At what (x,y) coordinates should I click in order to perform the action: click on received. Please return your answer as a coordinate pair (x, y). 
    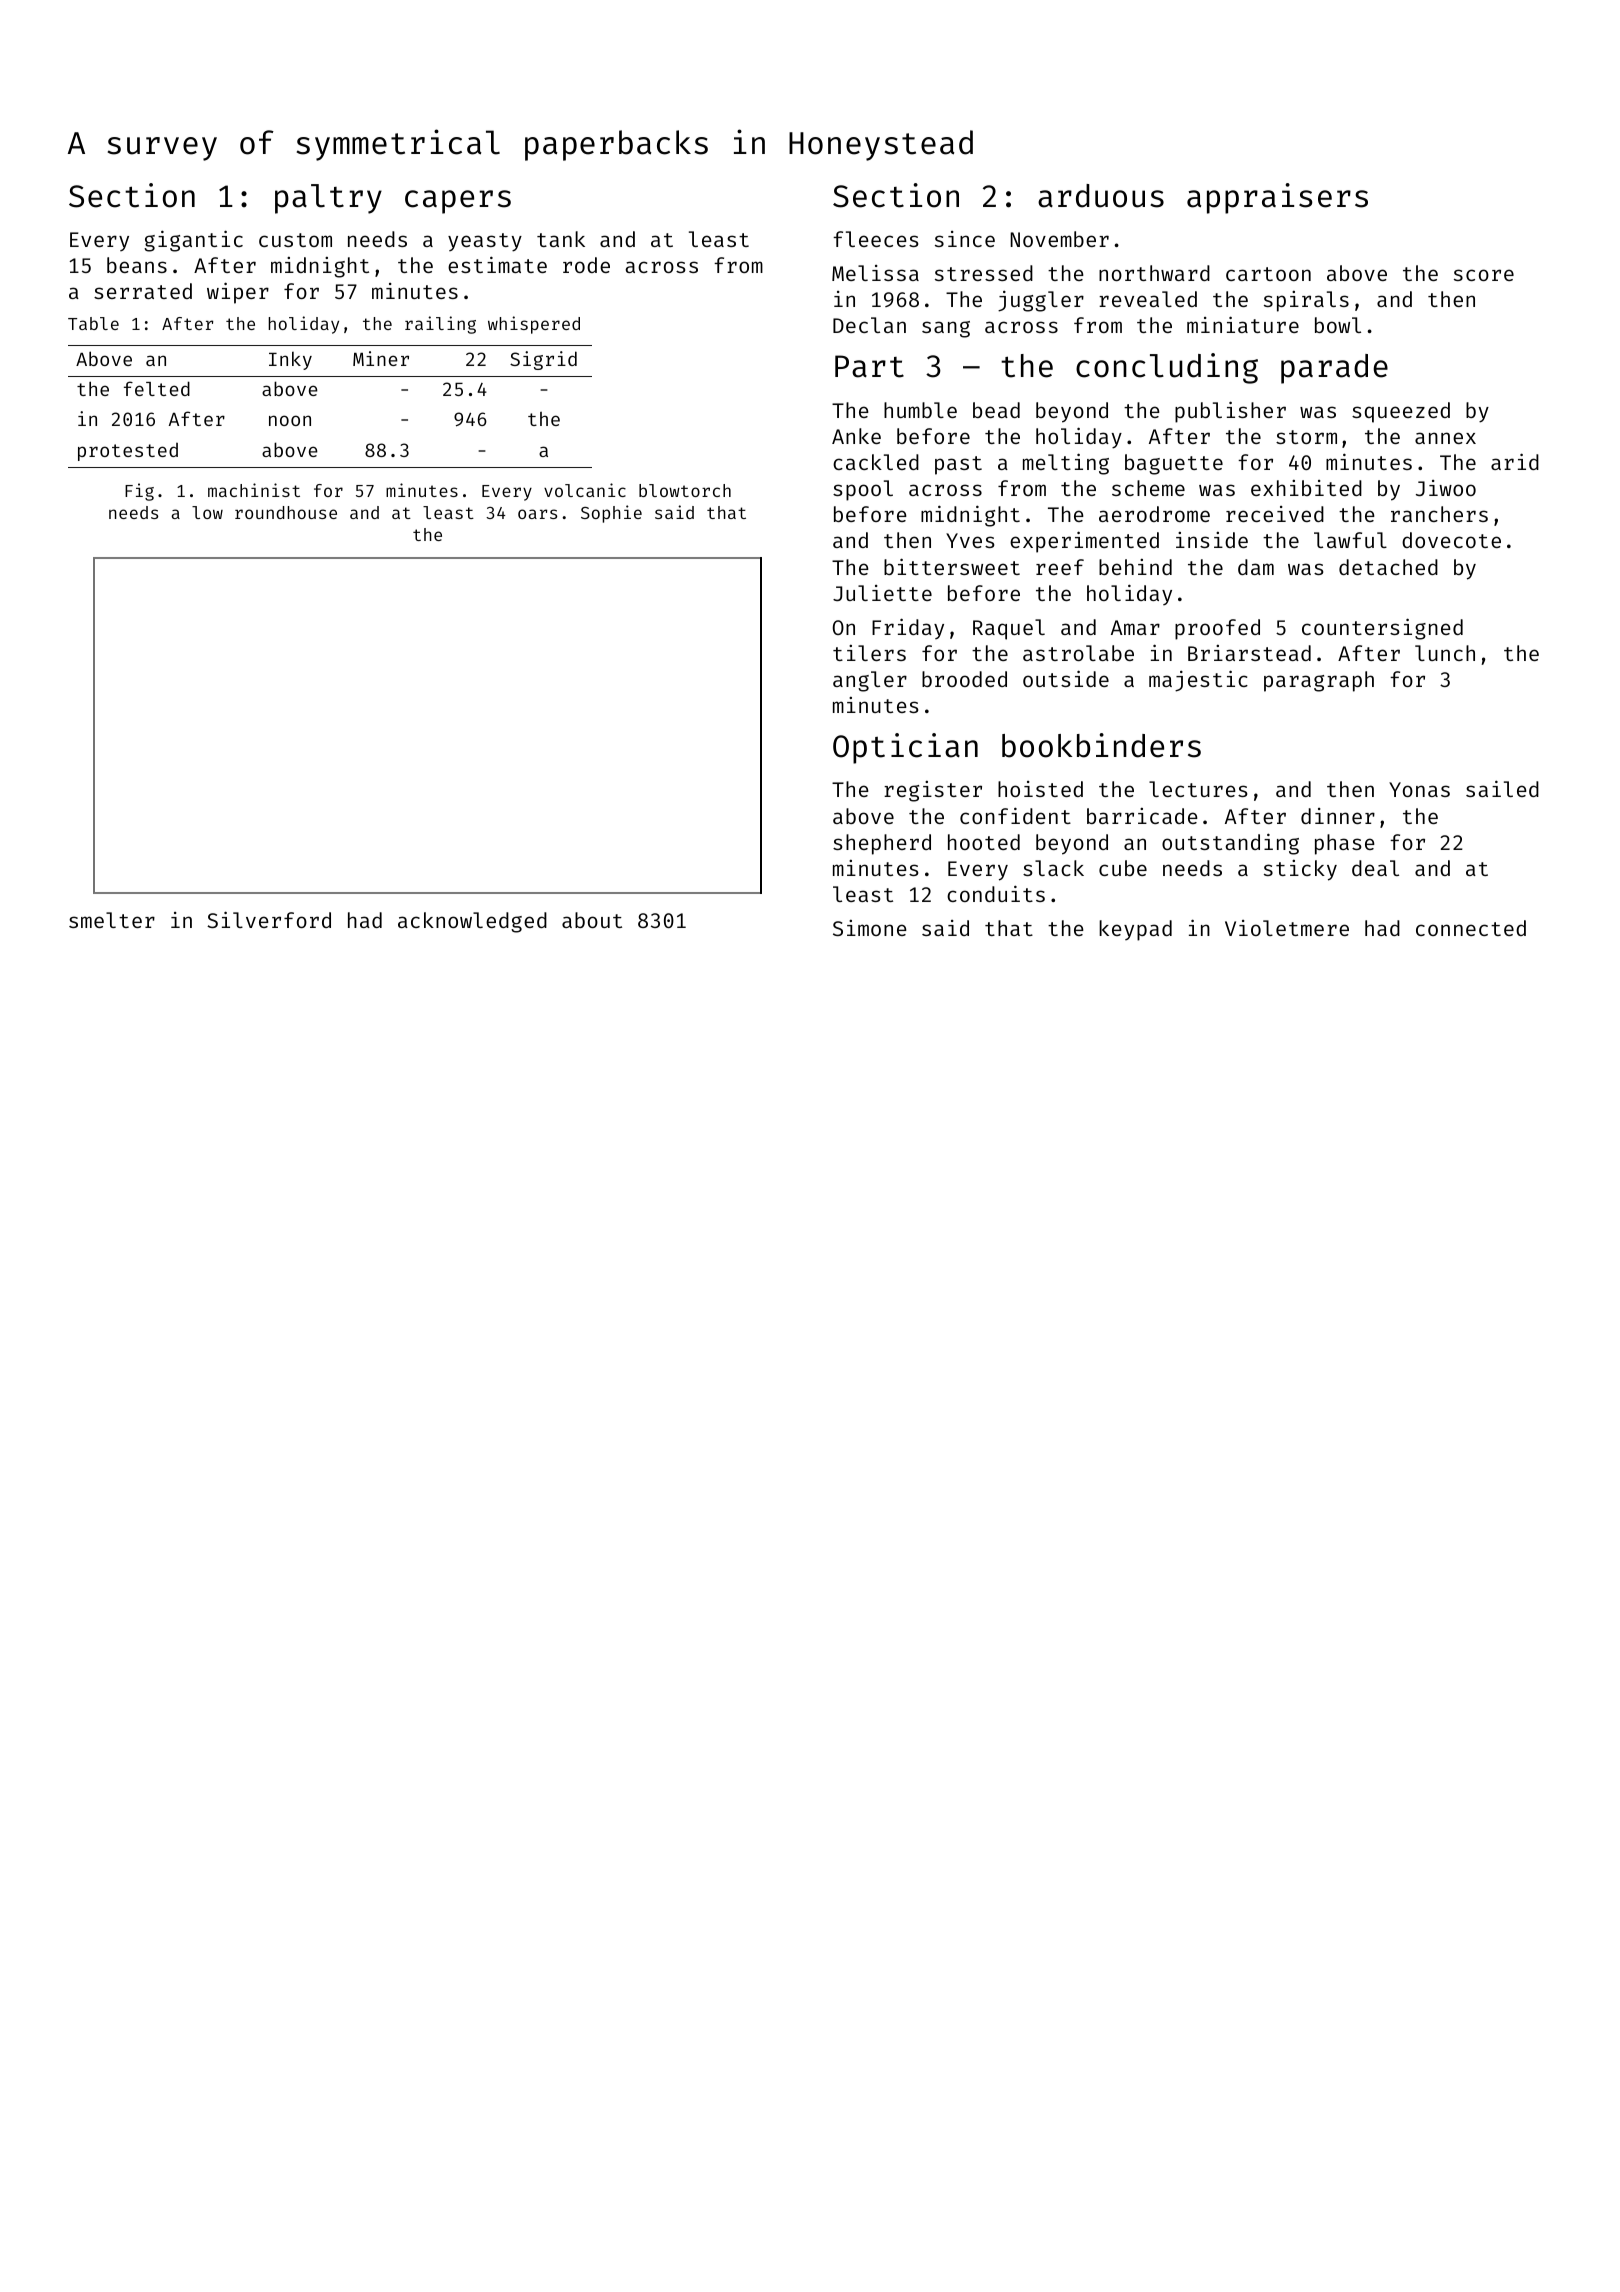
    Looking at the image, I should click on (1275, 514).
